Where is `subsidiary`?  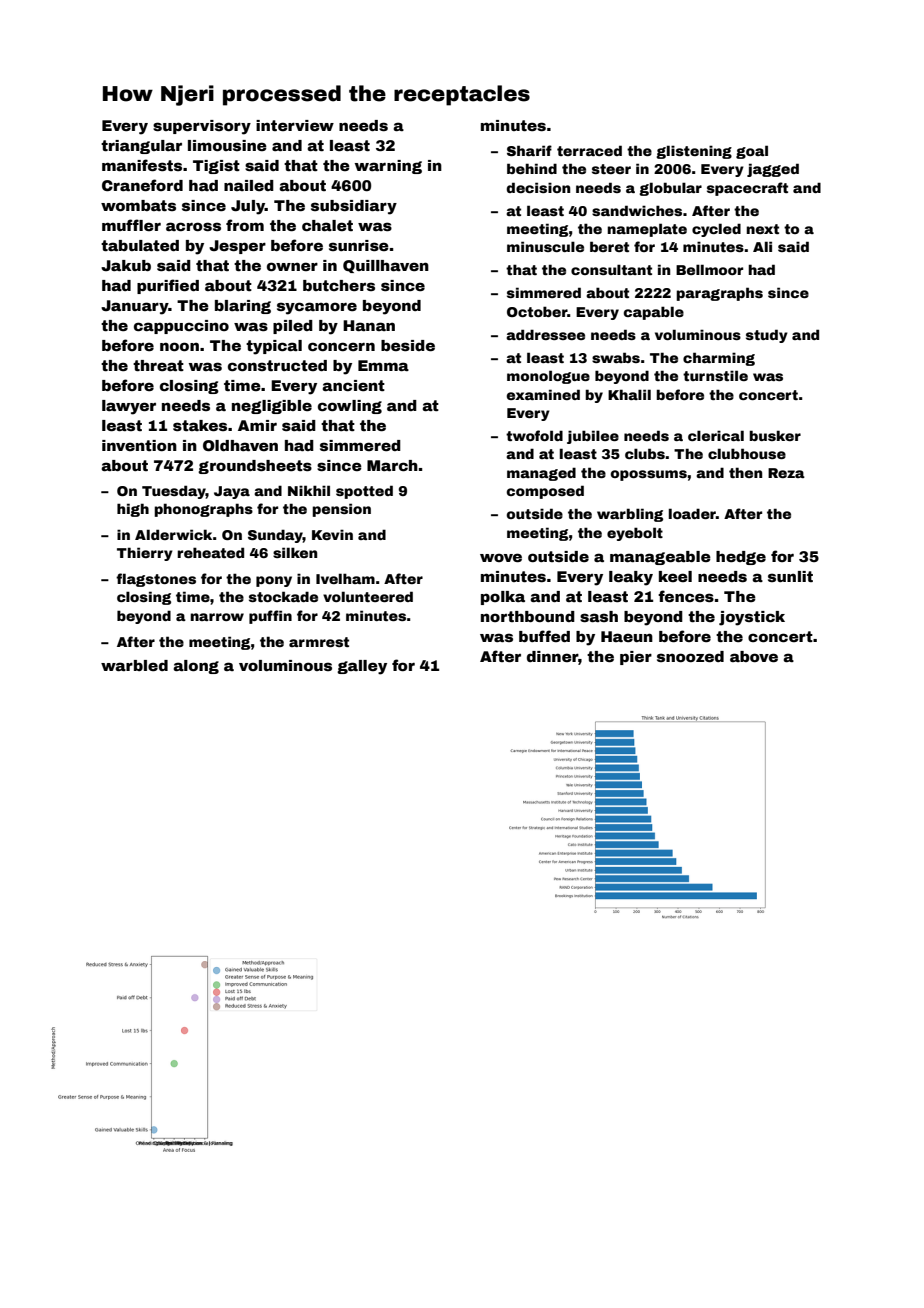 subsidiary is located at coordinates (354, 207).
